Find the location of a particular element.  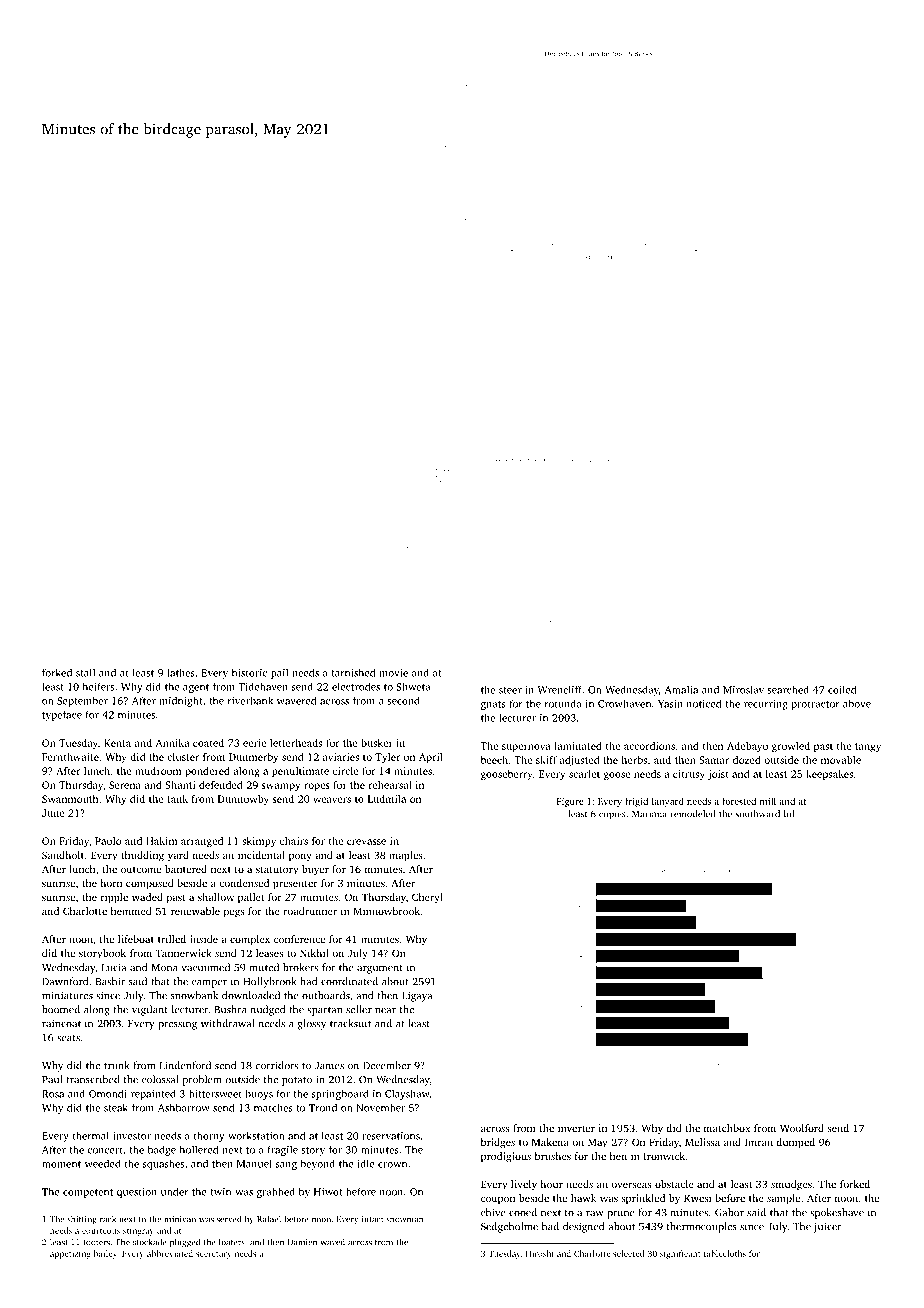

Sandholt is located at coordinates (63, 855).
